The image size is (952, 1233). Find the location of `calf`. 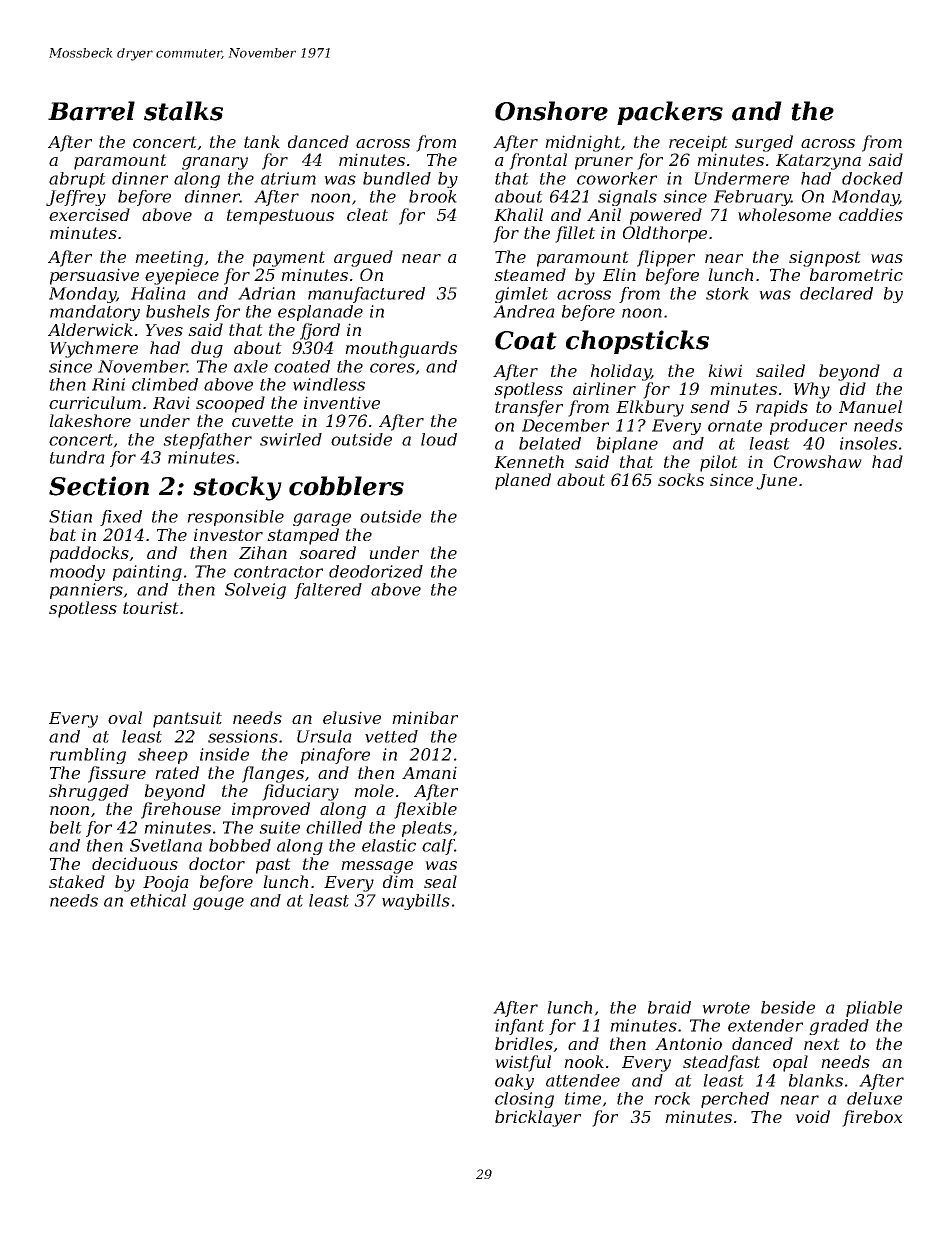

calf is located at coordinates (438, 847).
